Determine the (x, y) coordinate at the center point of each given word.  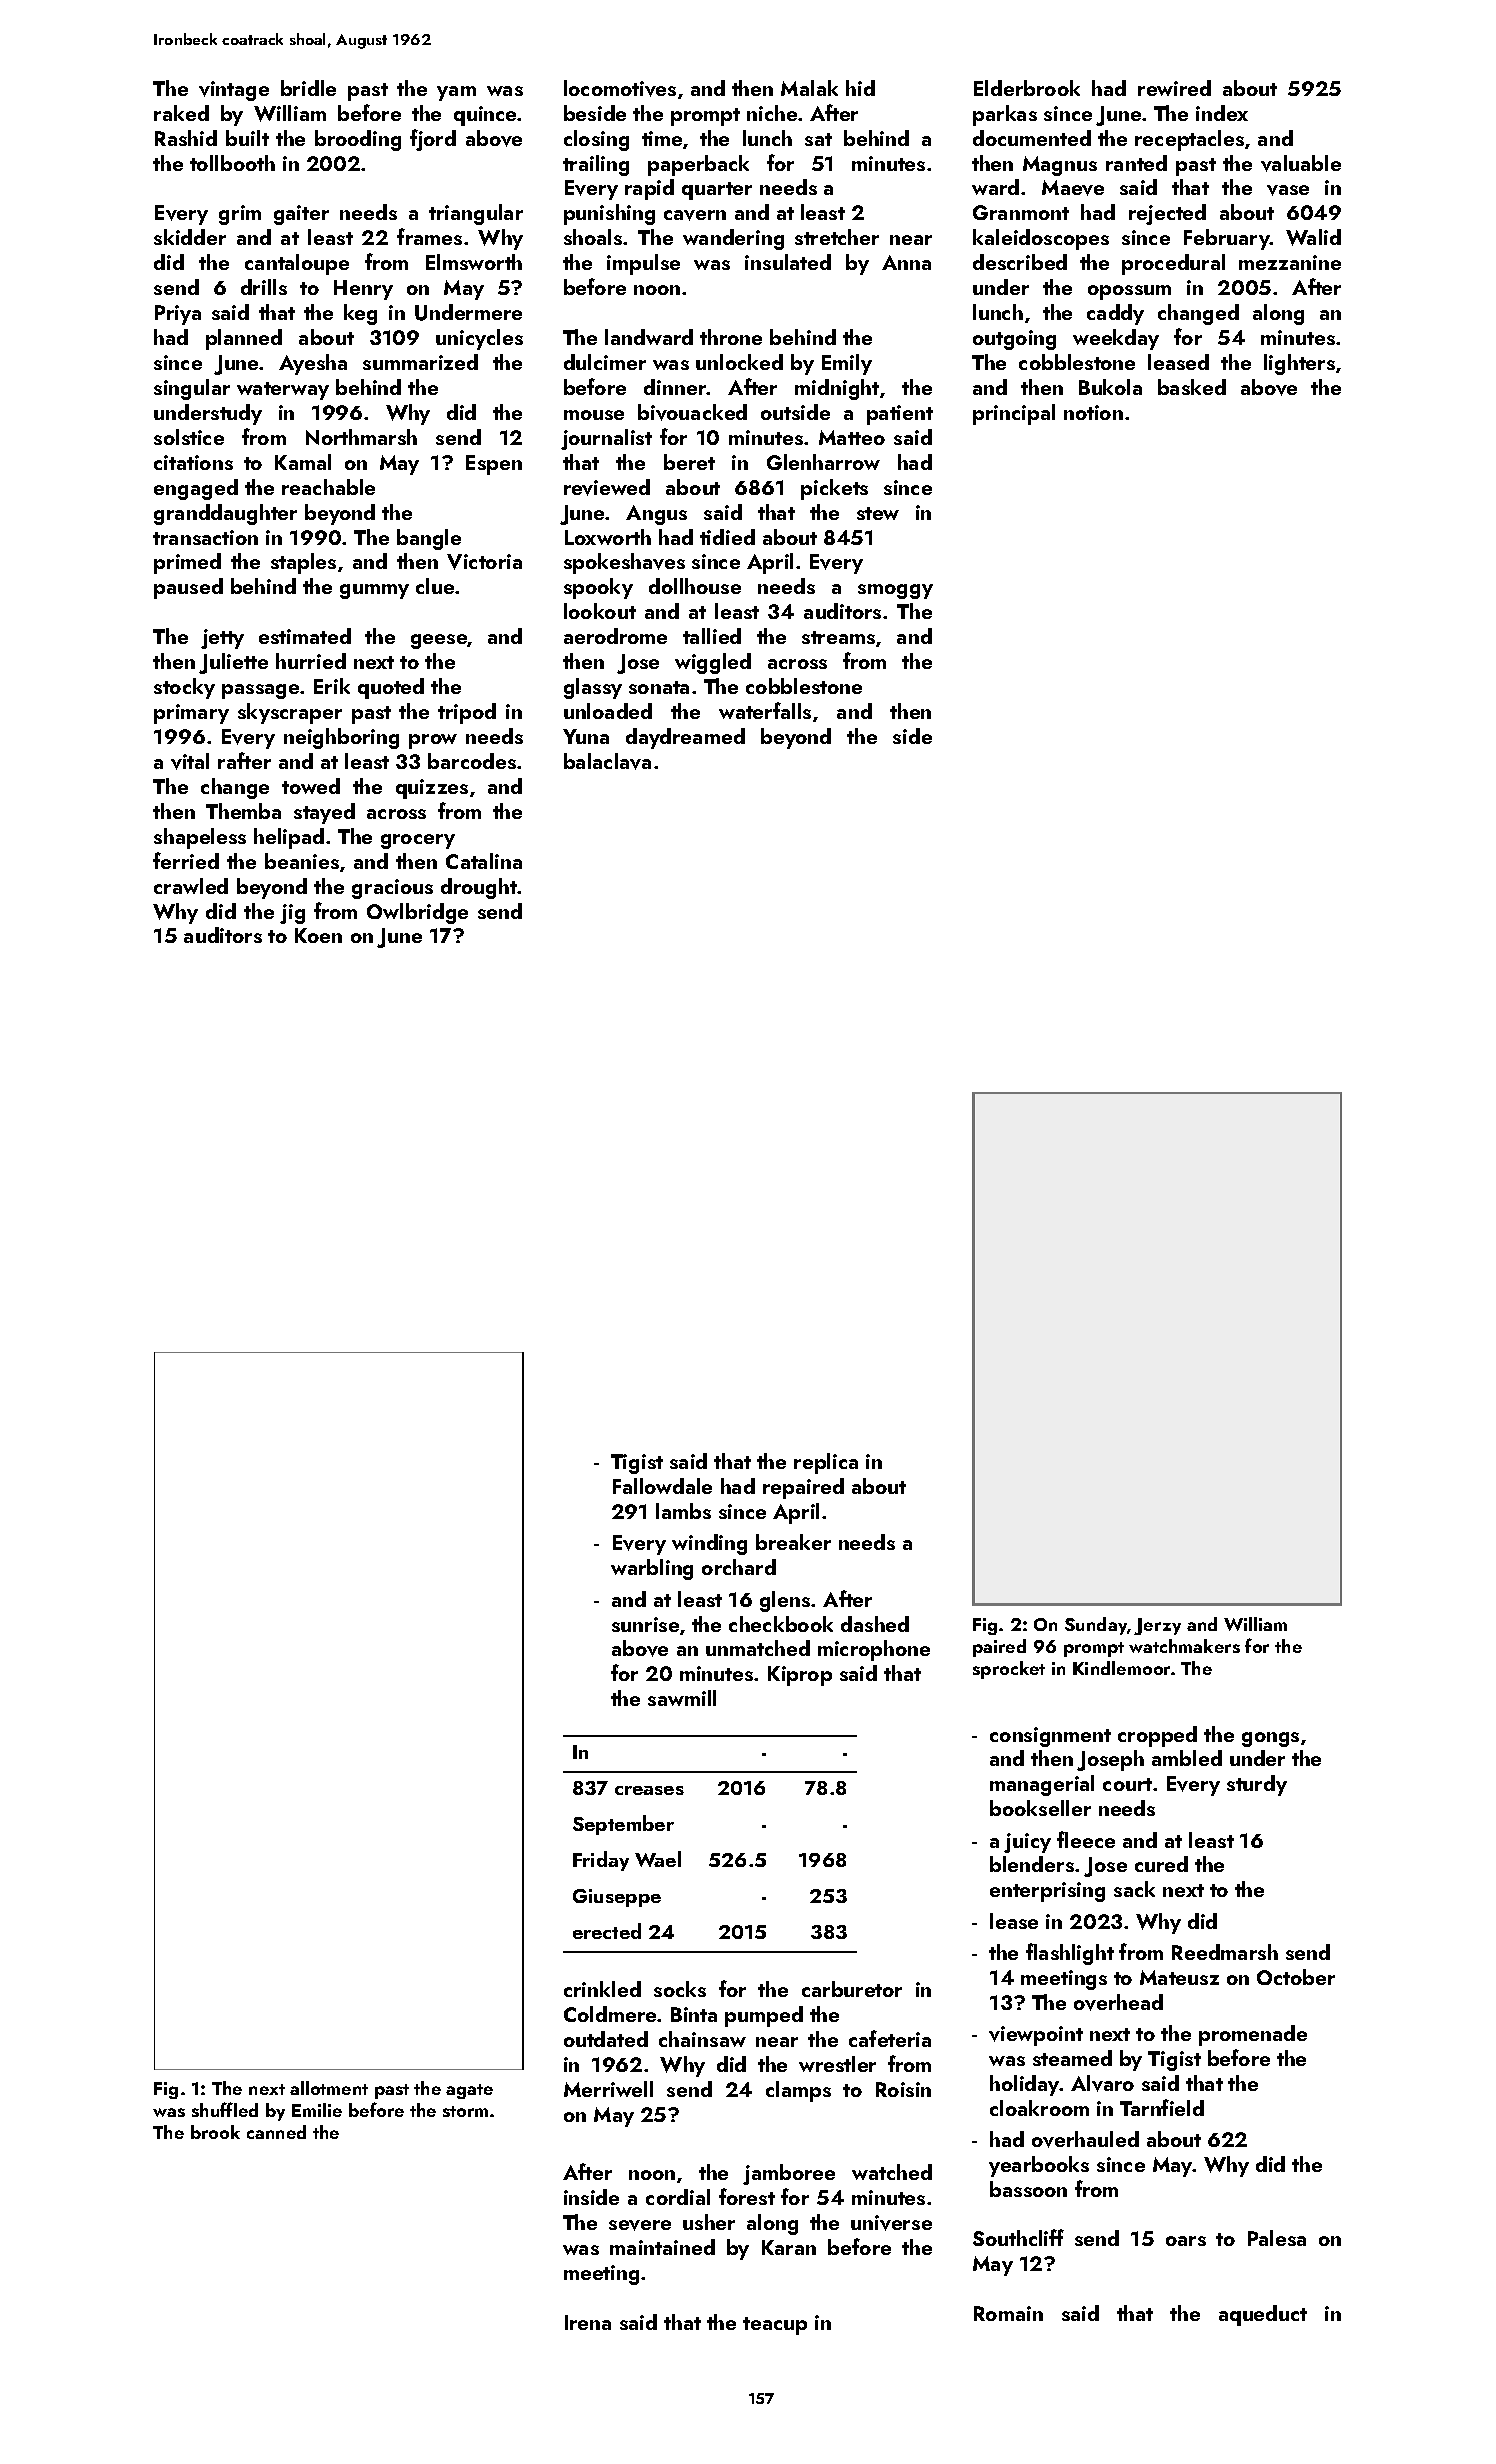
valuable (1301, 163)
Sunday (1096, 1626)
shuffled (225, 2109)
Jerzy (1157, 1626)
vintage (234, 91)
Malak (809, 88)
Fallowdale (662, 1486)
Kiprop (800, 1676)
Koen (318, 935)
